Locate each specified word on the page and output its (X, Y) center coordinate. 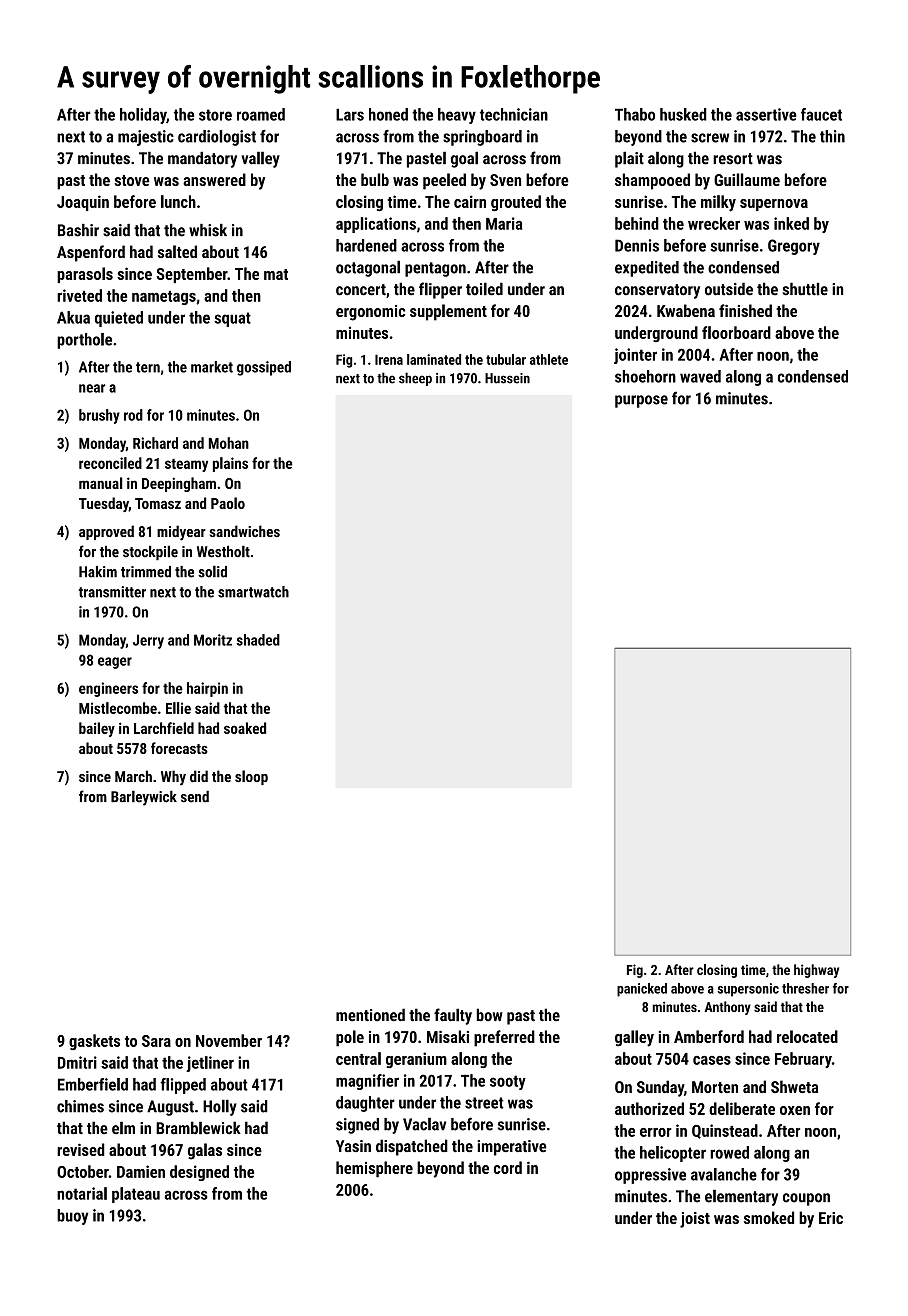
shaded (258, 640)
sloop (251, 777)
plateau (136, 1195)
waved (700, 376)
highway (816, 971)
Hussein (507, 378)
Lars (350, 114)
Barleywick (144, 798)
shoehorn (645, 376)
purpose (641, 401)
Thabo (635, 114)
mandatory (202, 160)
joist (695, 1220)
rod (133, 415)
